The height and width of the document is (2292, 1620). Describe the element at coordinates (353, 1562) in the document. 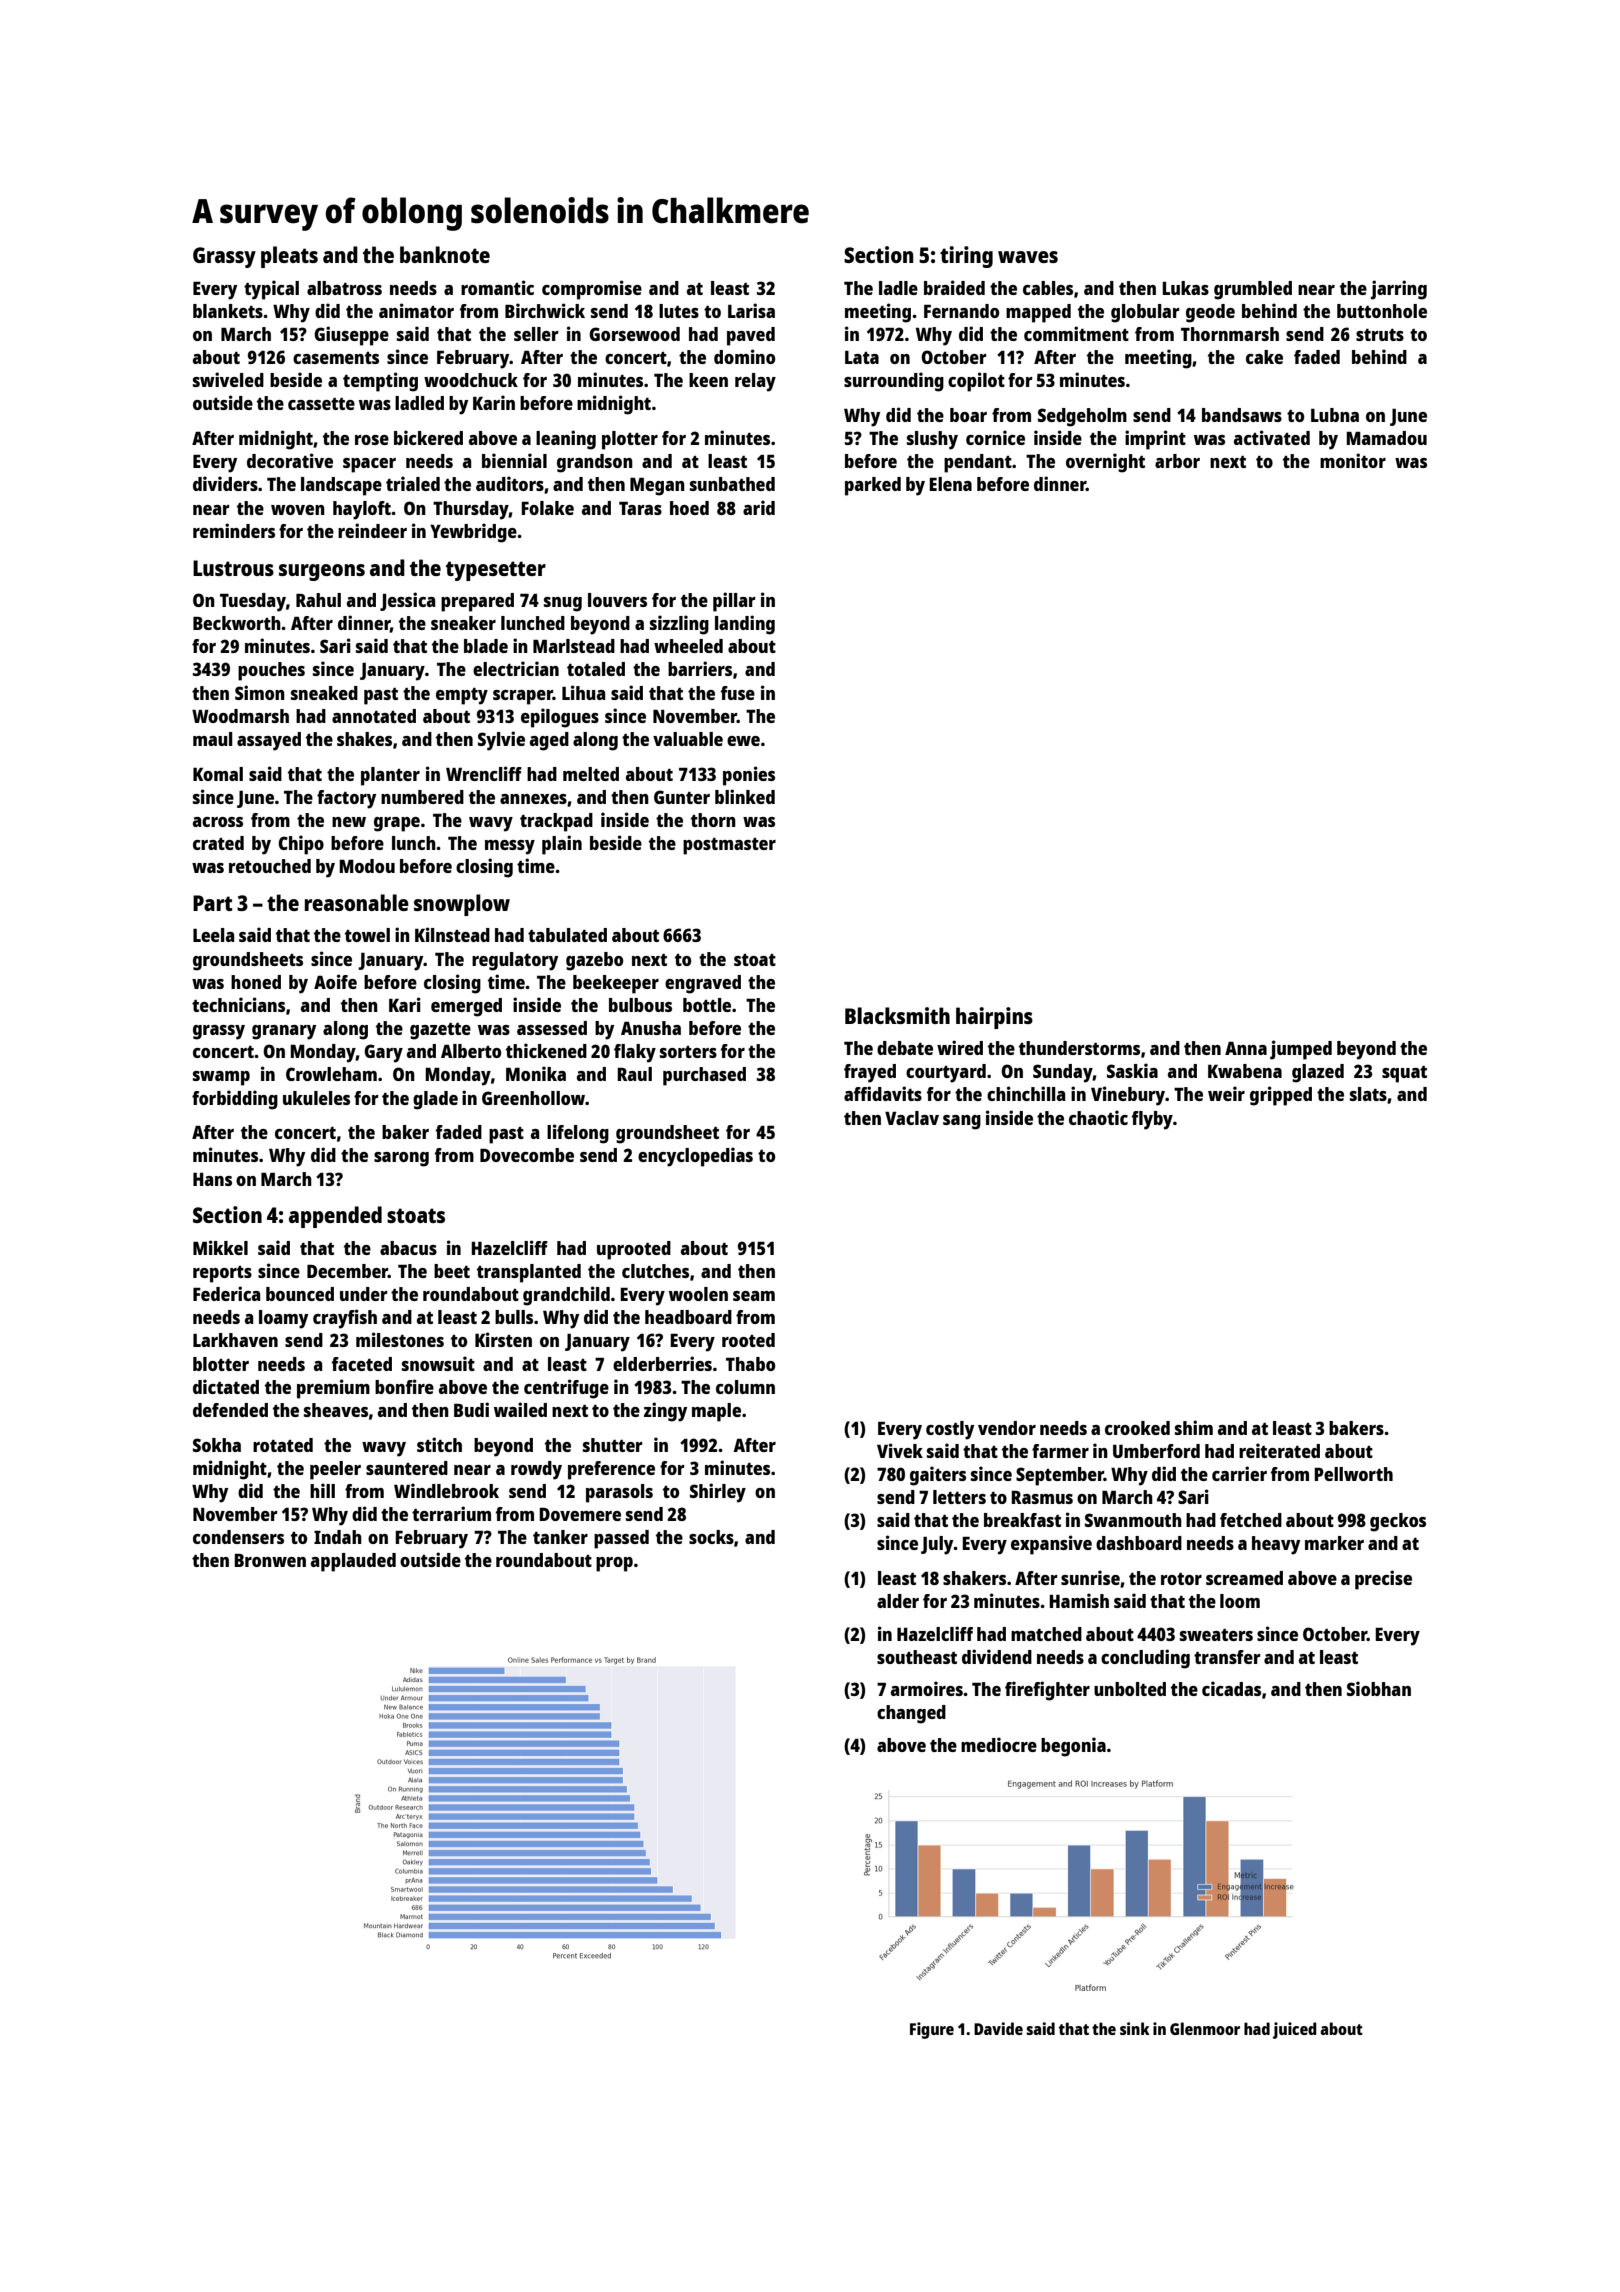

I see `applauded` at that location.
